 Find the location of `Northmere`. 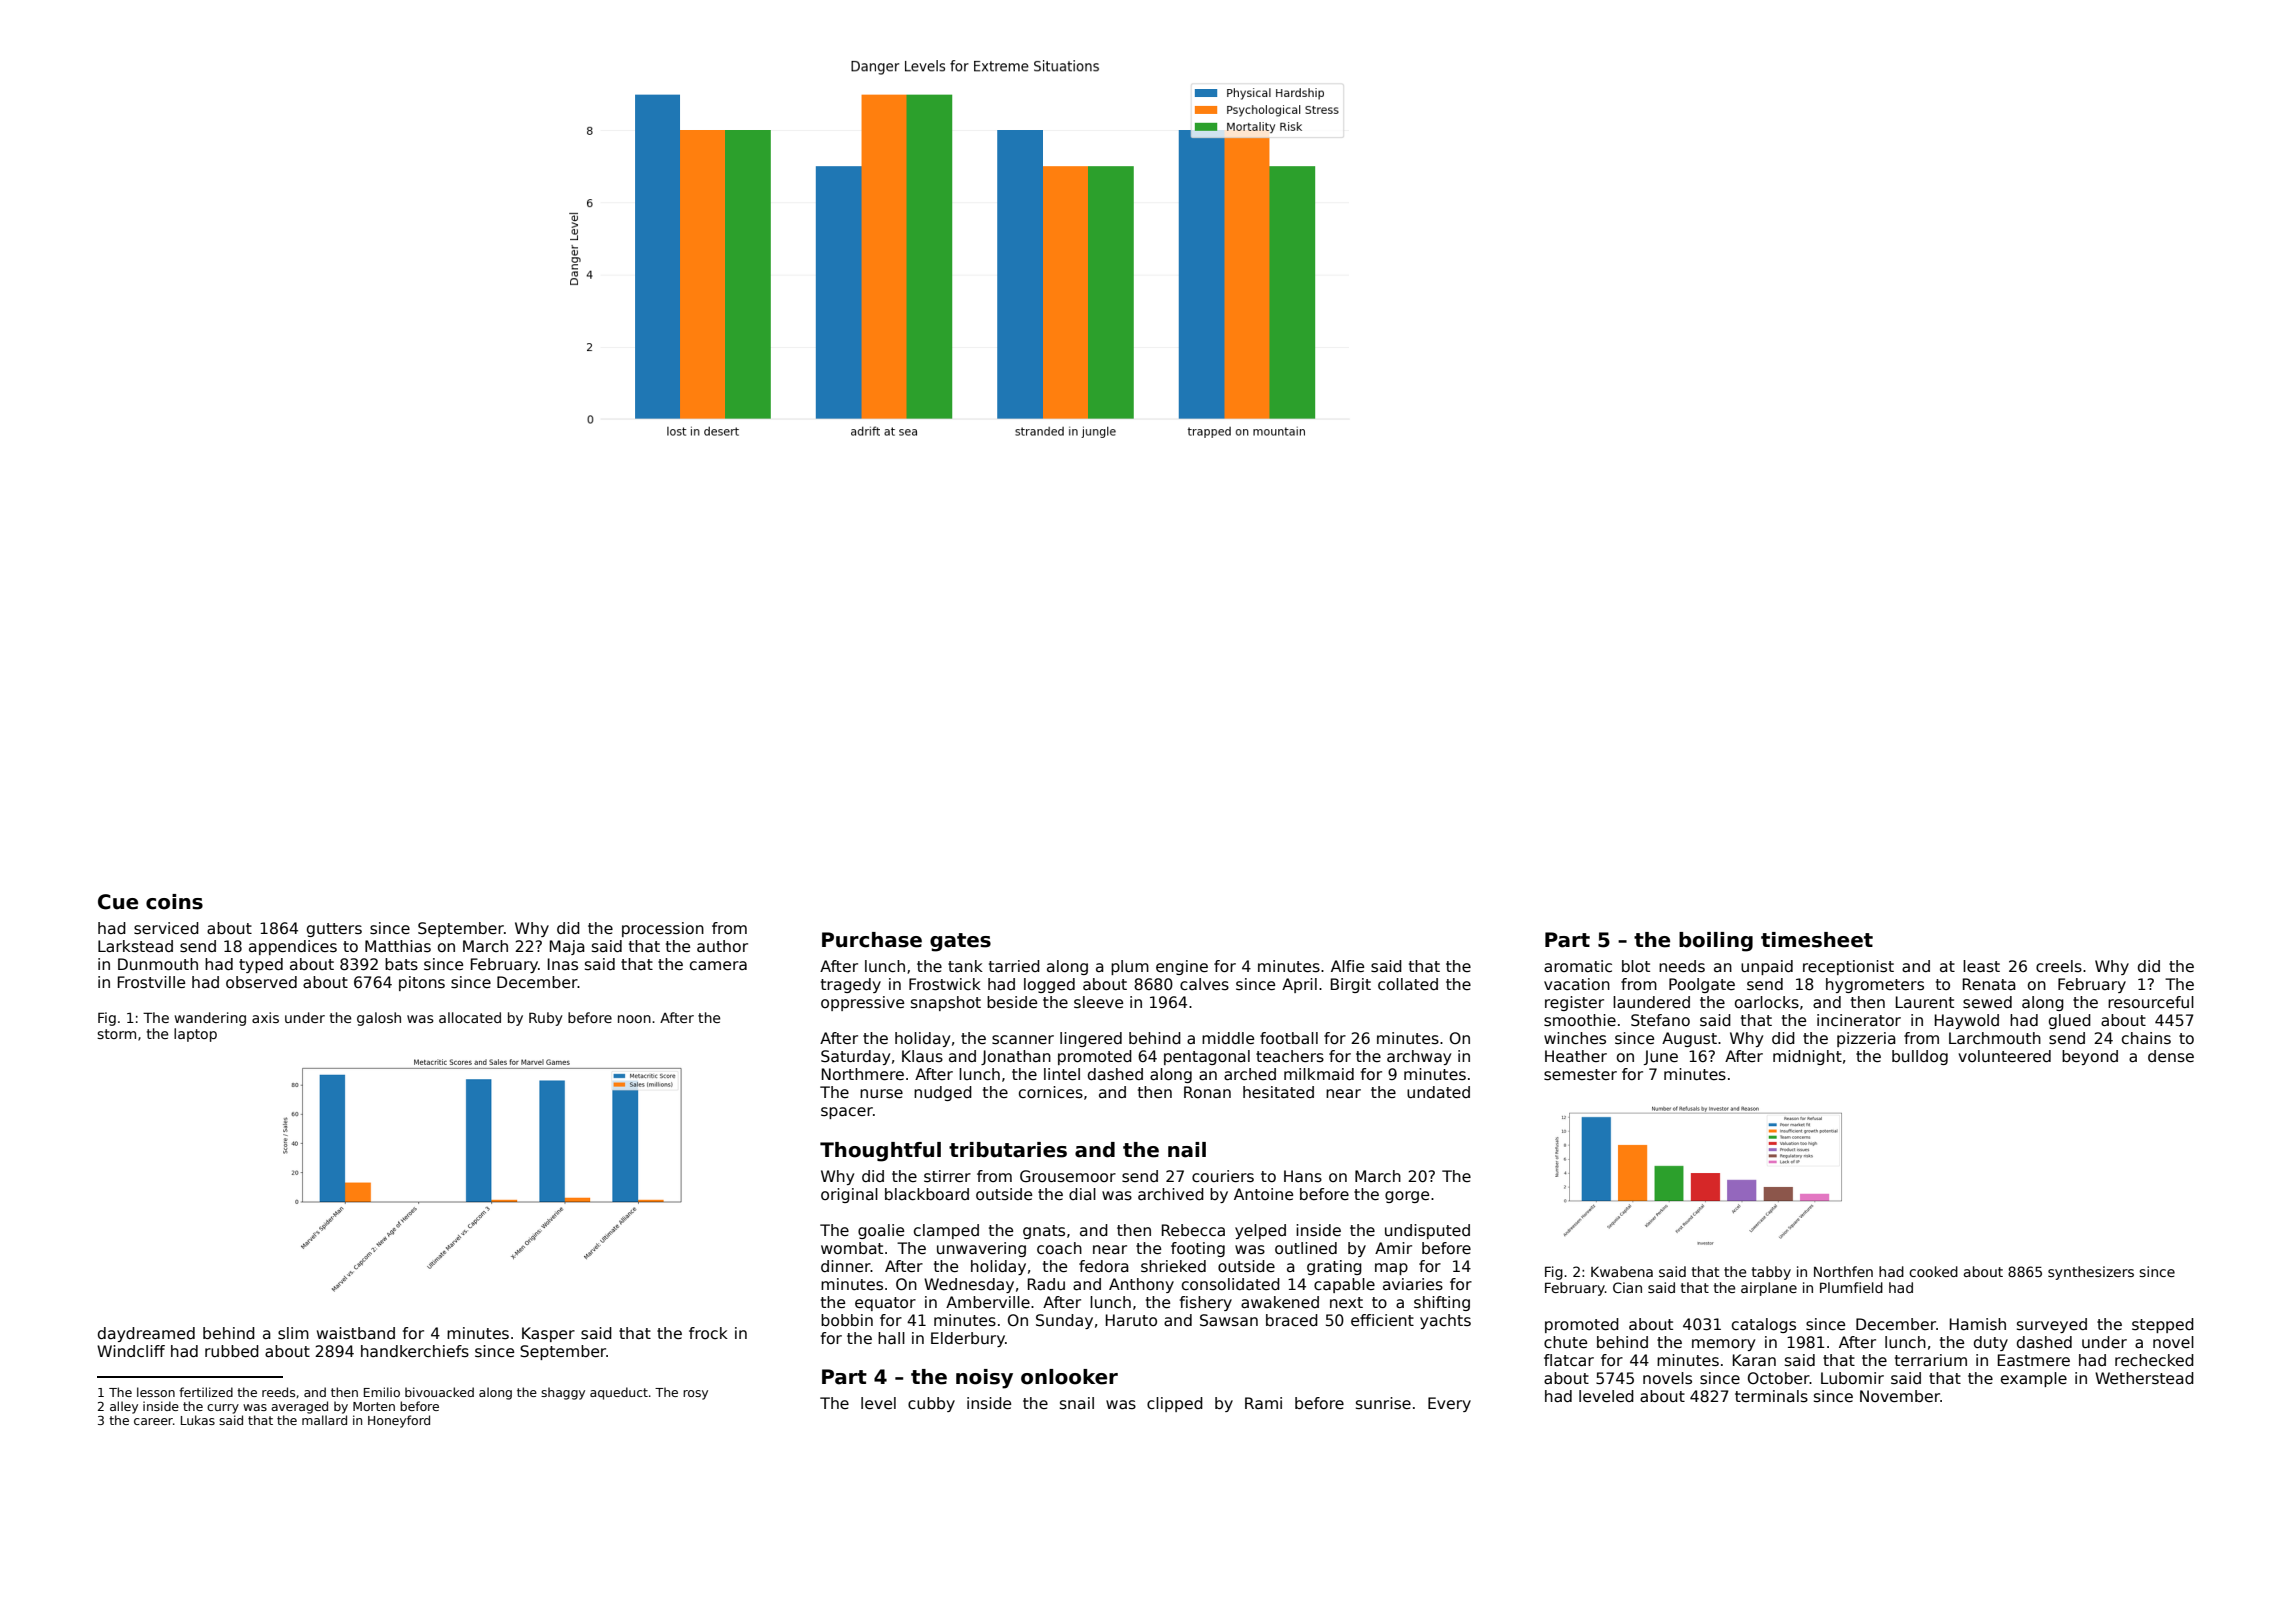

Northmere is located at coordinates (863, 1074).
